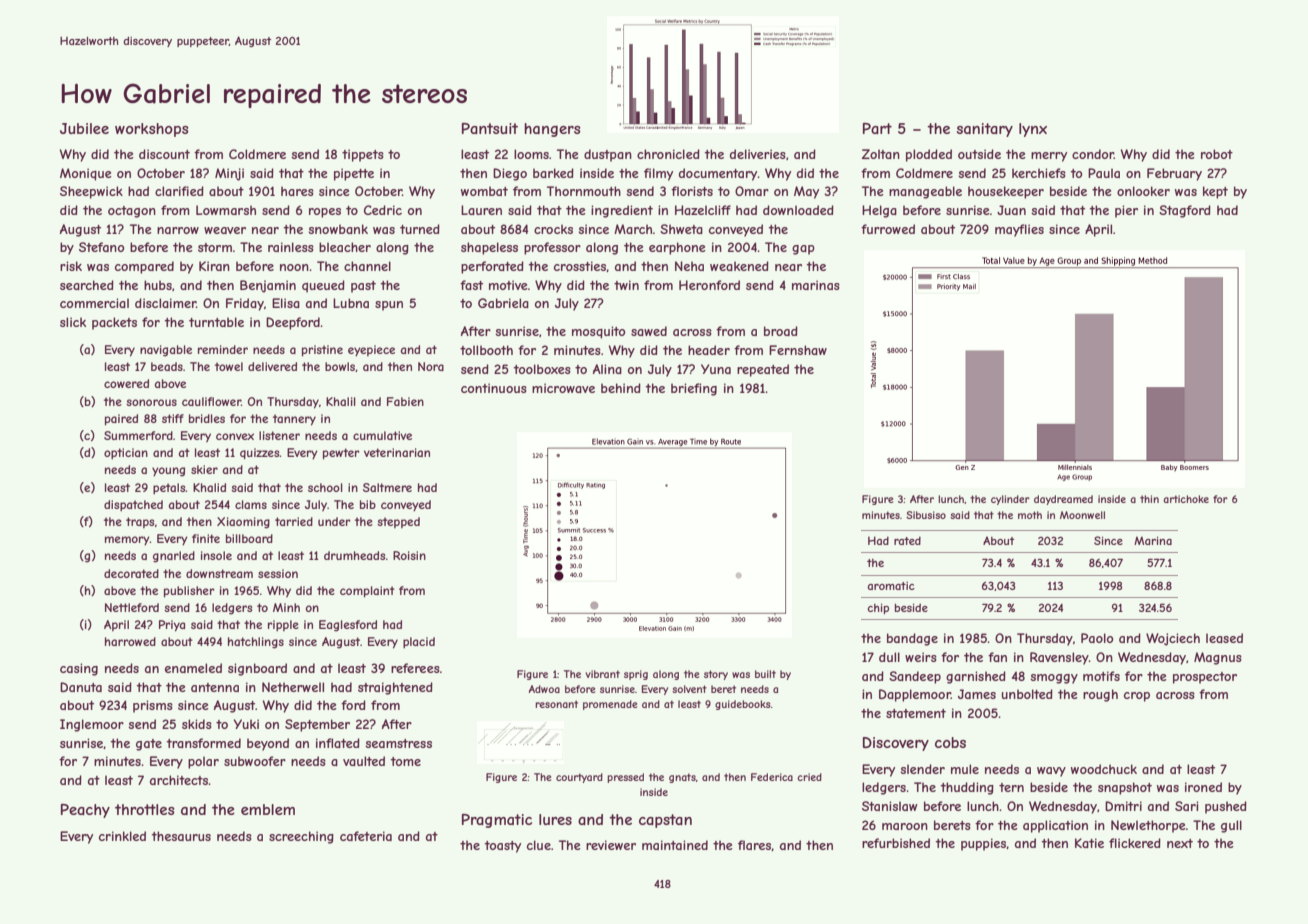 The width and height of the image is (1308, 924). I want to click on Sibusiso, so click(926, 515).
